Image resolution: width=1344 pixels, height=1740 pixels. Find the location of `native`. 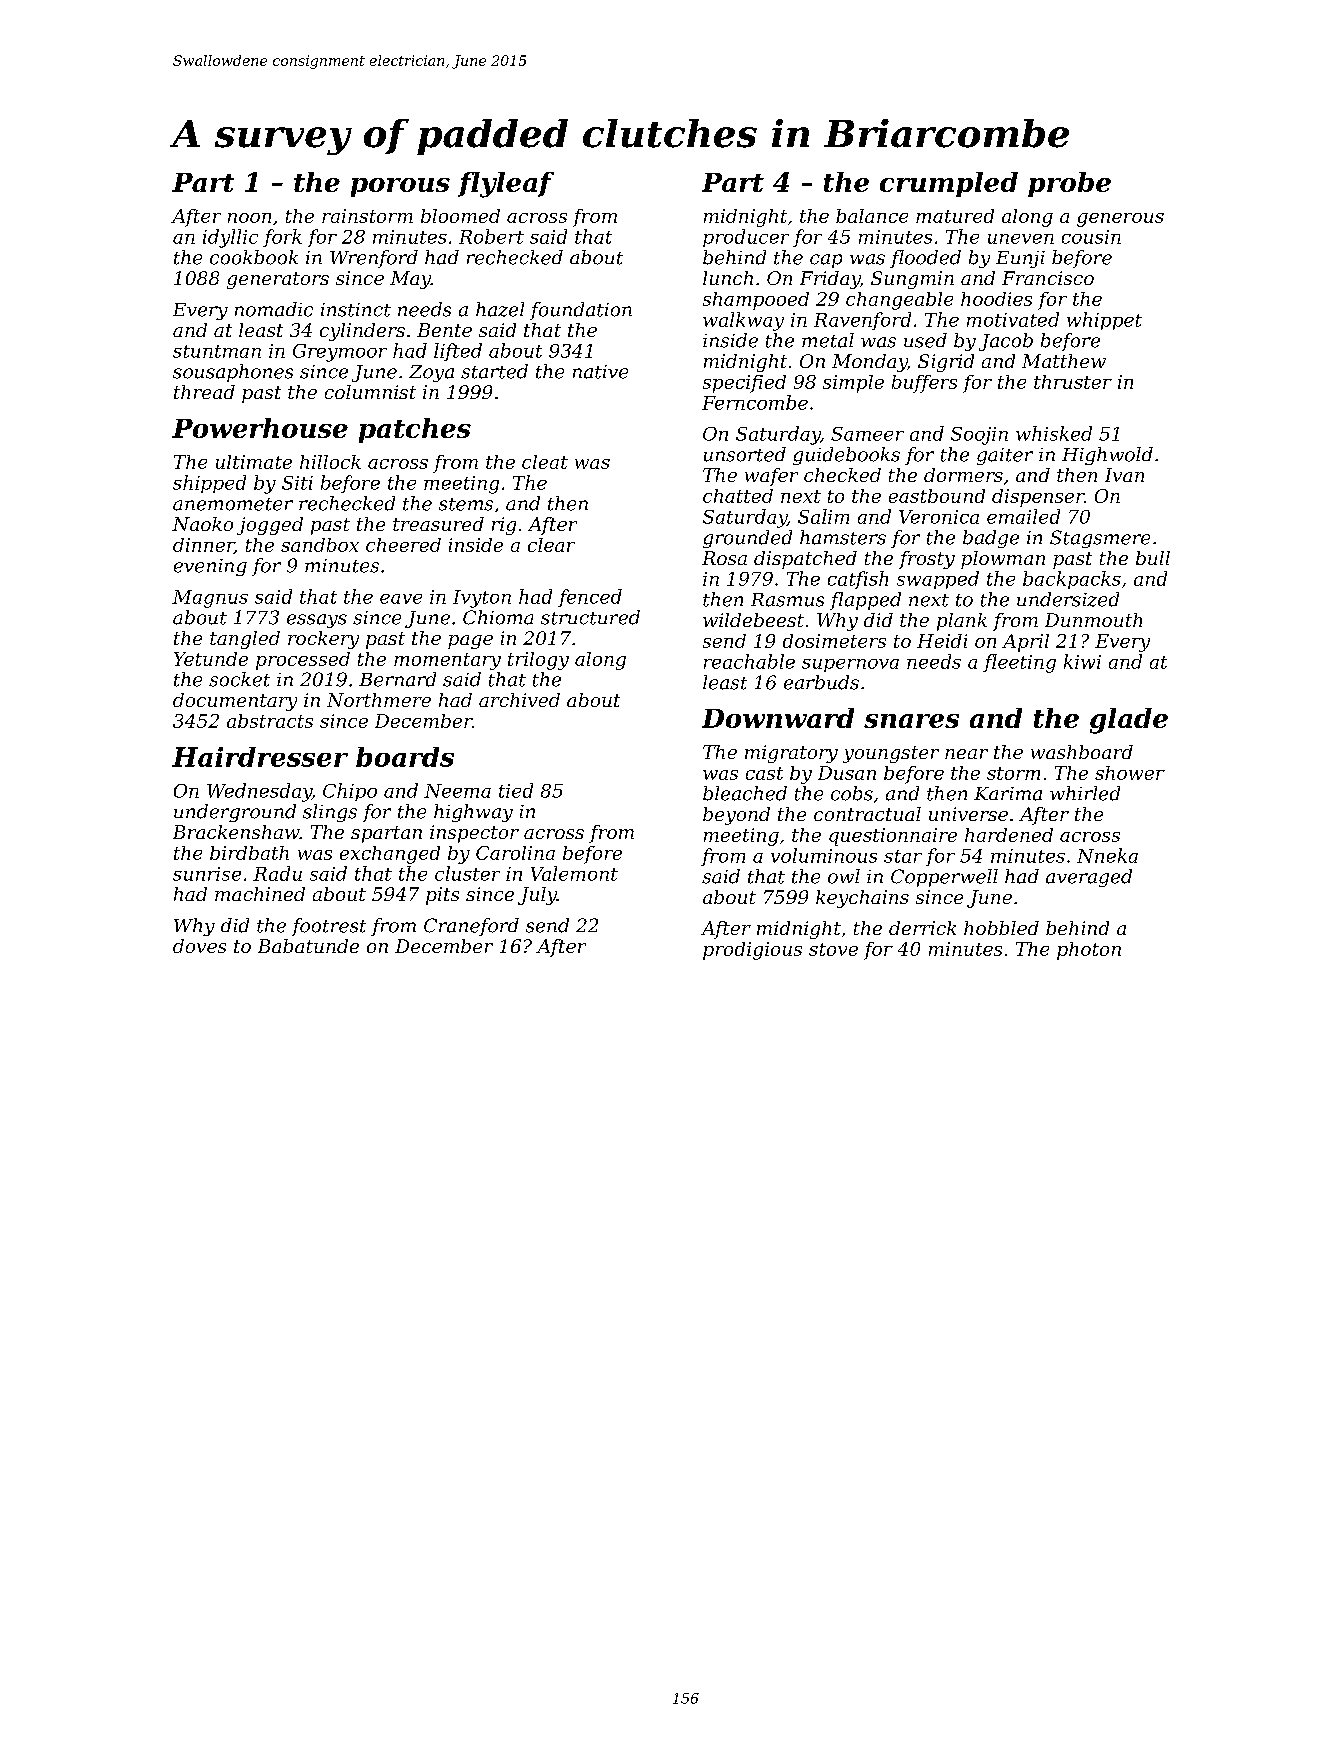

native is located at coordinates (600, 372).
